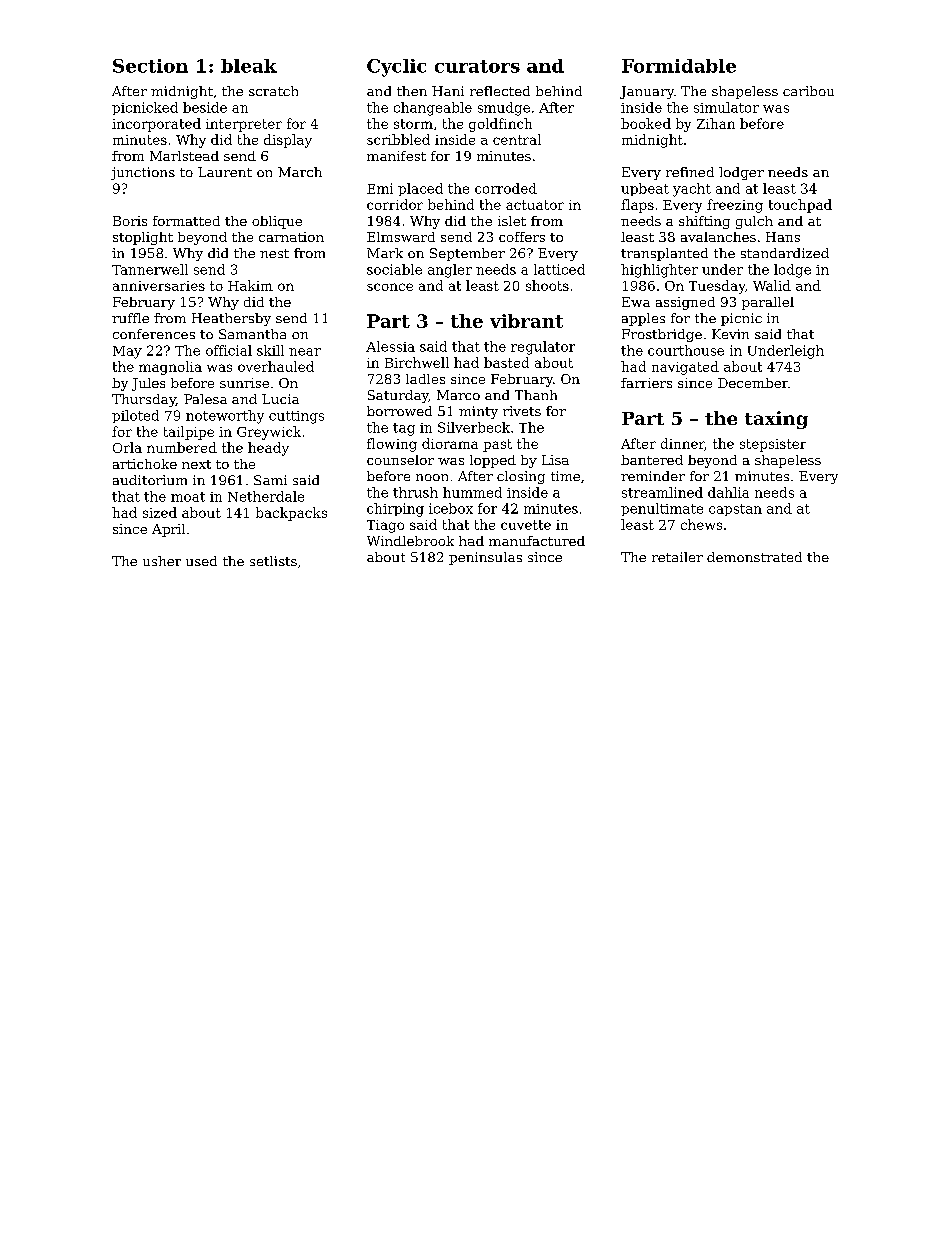 The width and height of the document is (952, 1233). What do you see at coordinates (392, 445) in the document?
I see `flowing` at bounding box center [392, 445].
